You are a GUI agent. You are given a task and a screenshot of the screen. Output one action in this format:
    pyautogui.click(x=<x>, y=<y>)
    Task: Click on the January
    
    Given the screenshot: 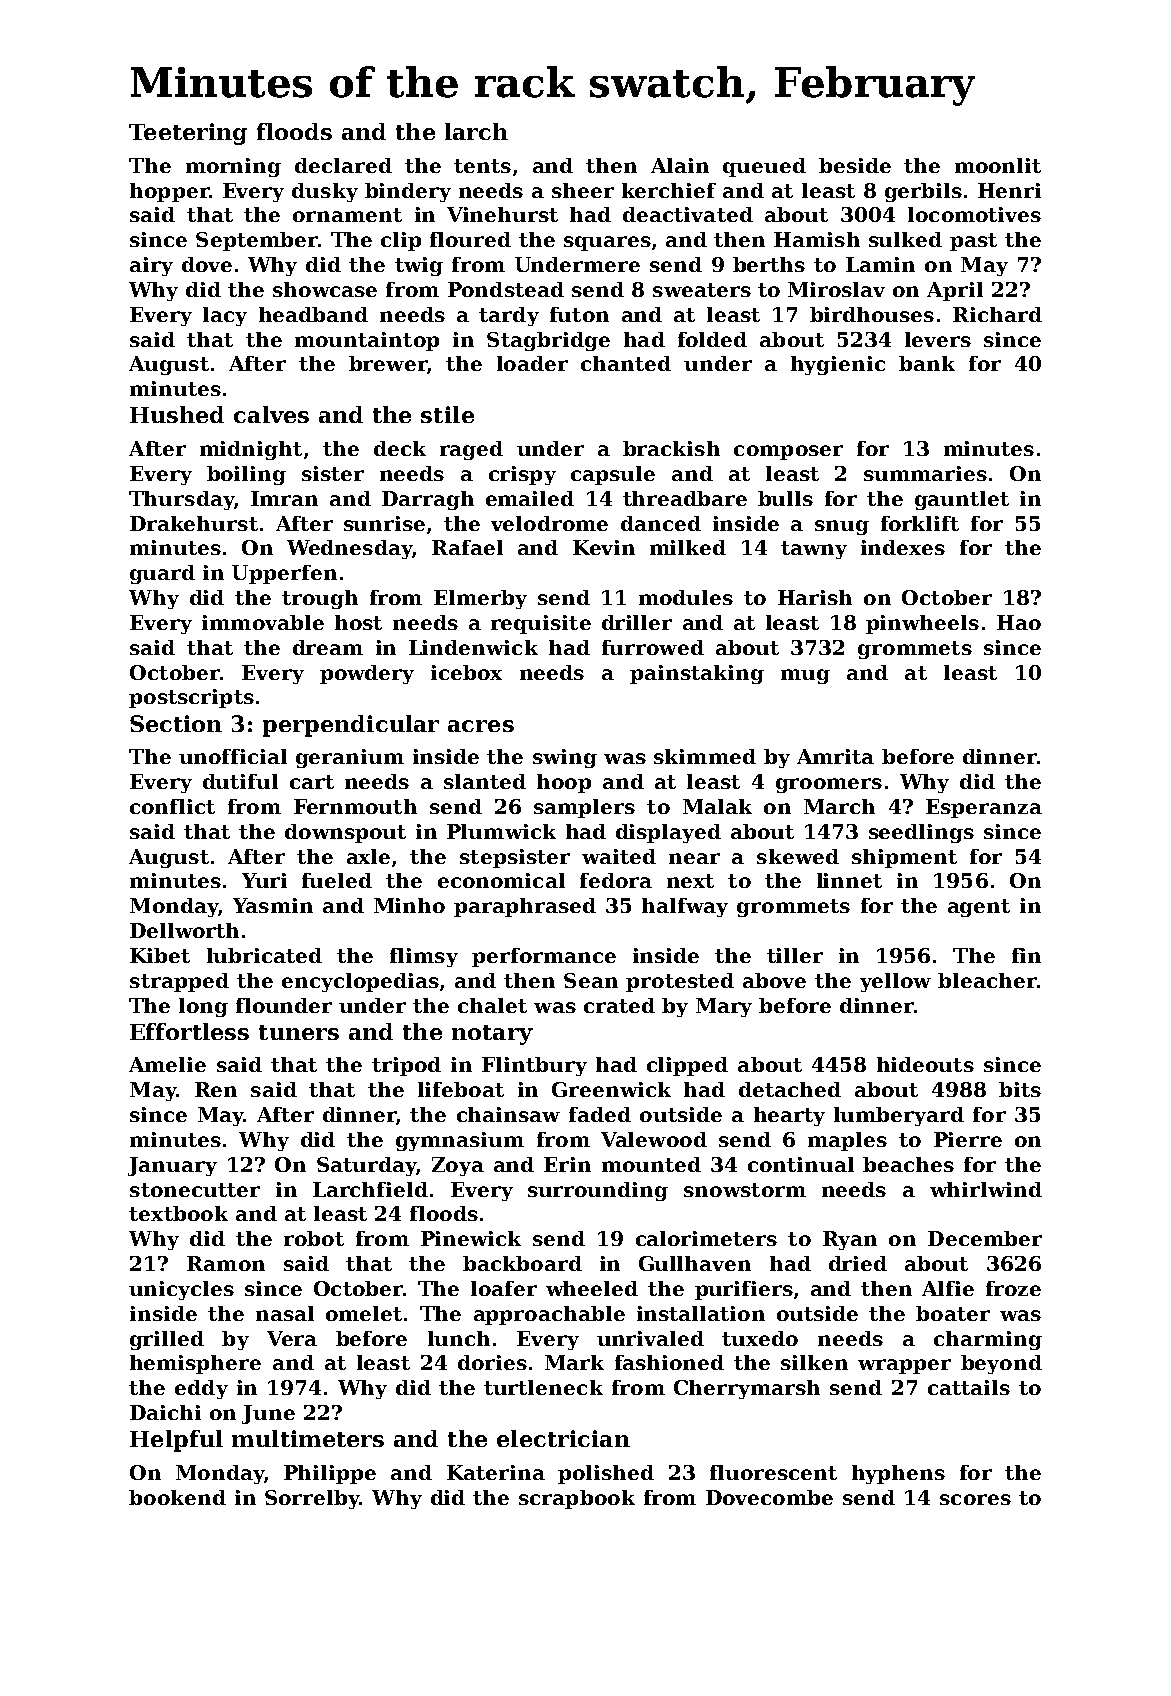 What is the action you would take?
    pyautogui.click(x=172, y=1166)
